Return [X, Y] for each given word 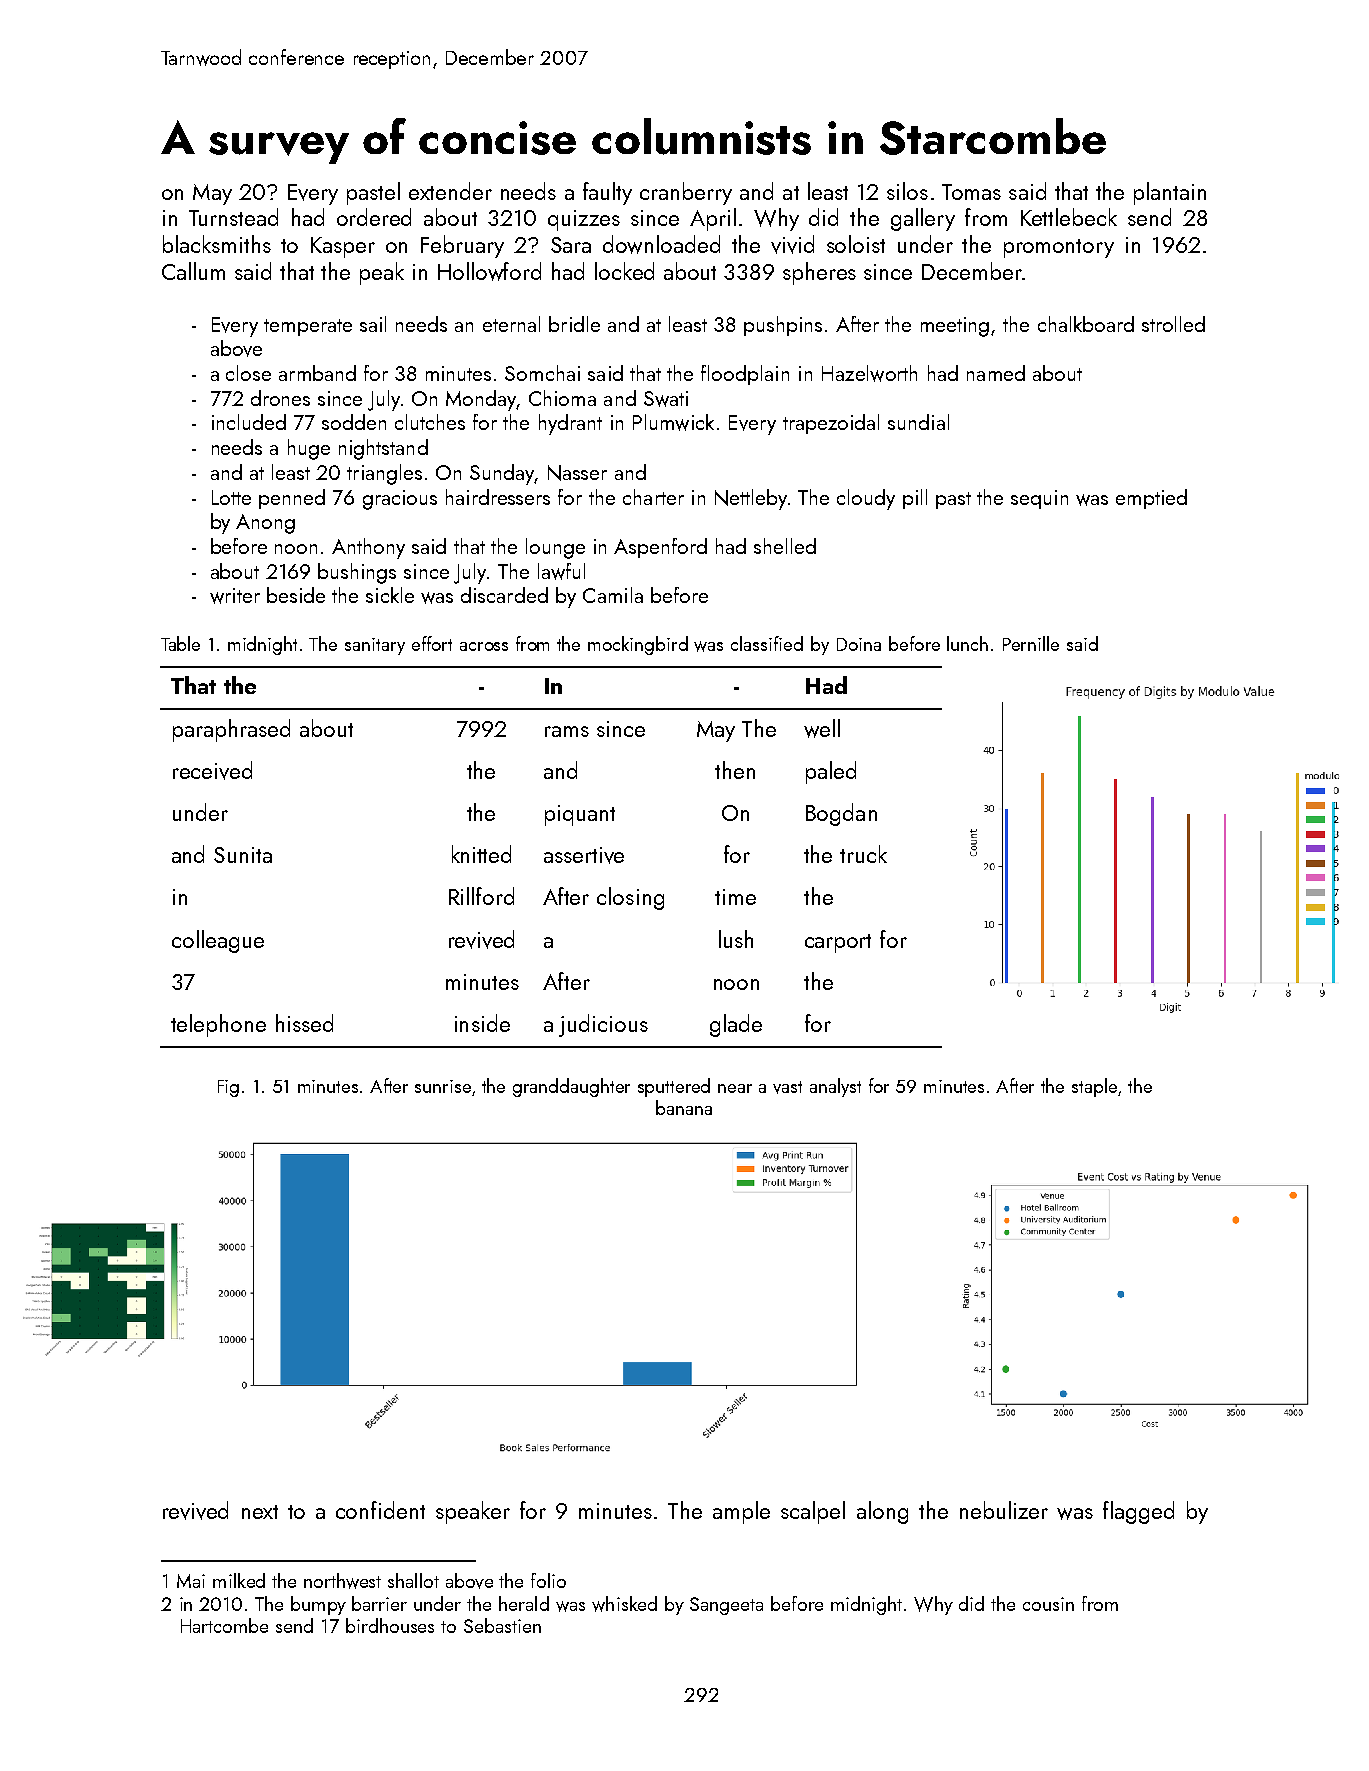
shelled [785, 546]
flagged [1138, 1512]
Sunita [243, 855]
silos [907, 191]
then [735, 770]
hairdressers [498, 497]
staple [1094, 1087]
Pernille [1031, 643]
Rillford [481, 896]
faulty [607, 193]
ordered [374, 217]
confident [380, 1510]
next [260, 1512]
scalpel [813, 1512]
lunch [967, 643]
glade [736, 1025]
